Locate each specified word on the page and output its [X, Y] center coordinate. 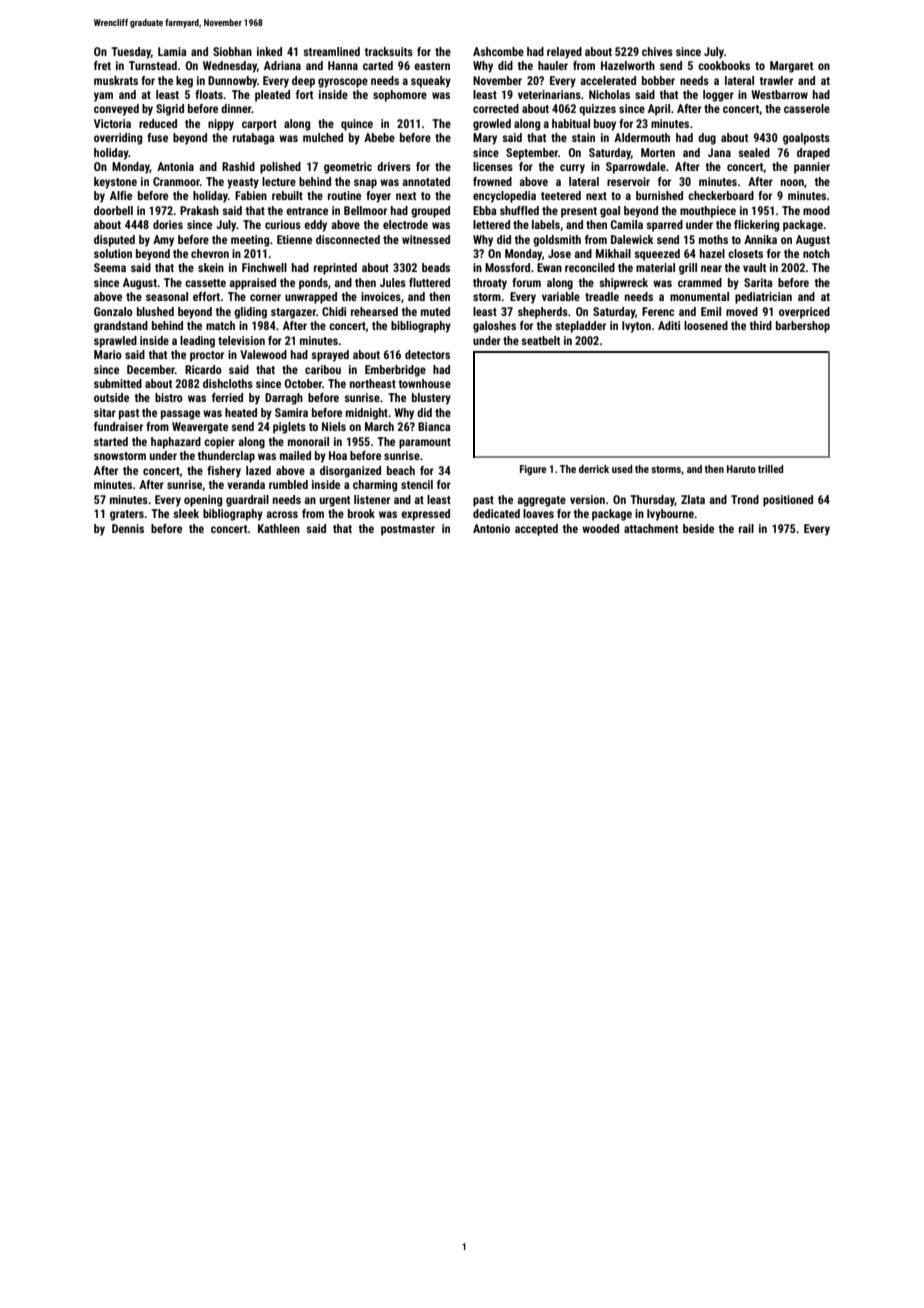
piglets [289, 428]
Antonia [175, 166]
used [622, 469]
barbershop [803, 327]
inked [269, 51]
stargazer [293, 313]
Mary [485, 139]
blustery [431, 399]
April [659, 110]
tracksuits [389, 51]
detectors [427, 354]
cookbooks [724, 65]
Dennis [128, 528]
